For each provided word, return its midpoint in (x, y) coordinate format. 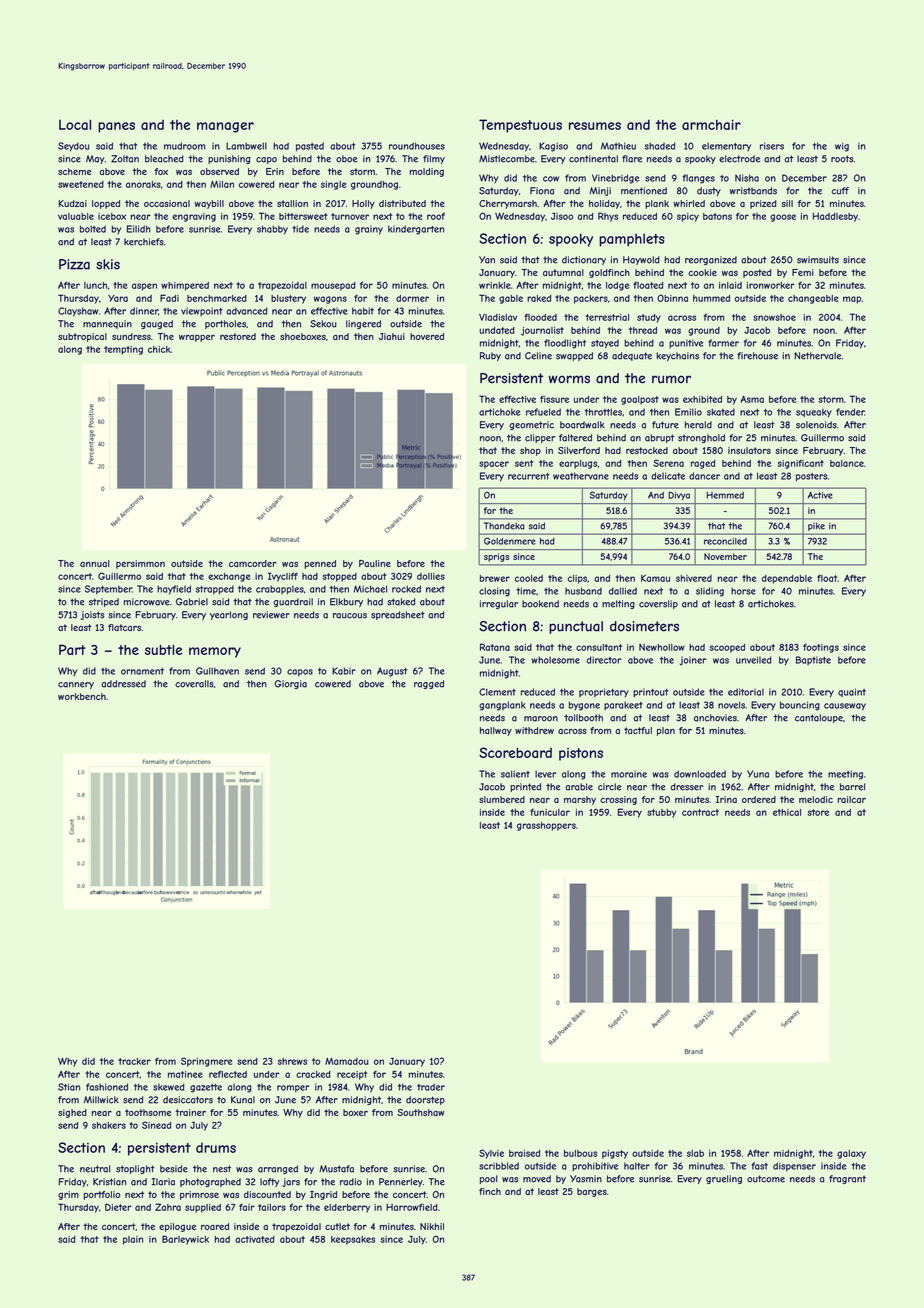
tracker (134, 1061)
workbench (82, 696)
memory (215, 652)
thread (643, 330)
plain (133, 1240)
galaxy (851, 1154)
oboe (346, 159)
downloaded (700, 774)
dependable (787, 579)
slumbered (502, 799)
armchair (711, 125)
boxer (355, 1112)
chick (159, 349)
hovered (427, 336)
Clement (497, 692)
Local (75, 124)
